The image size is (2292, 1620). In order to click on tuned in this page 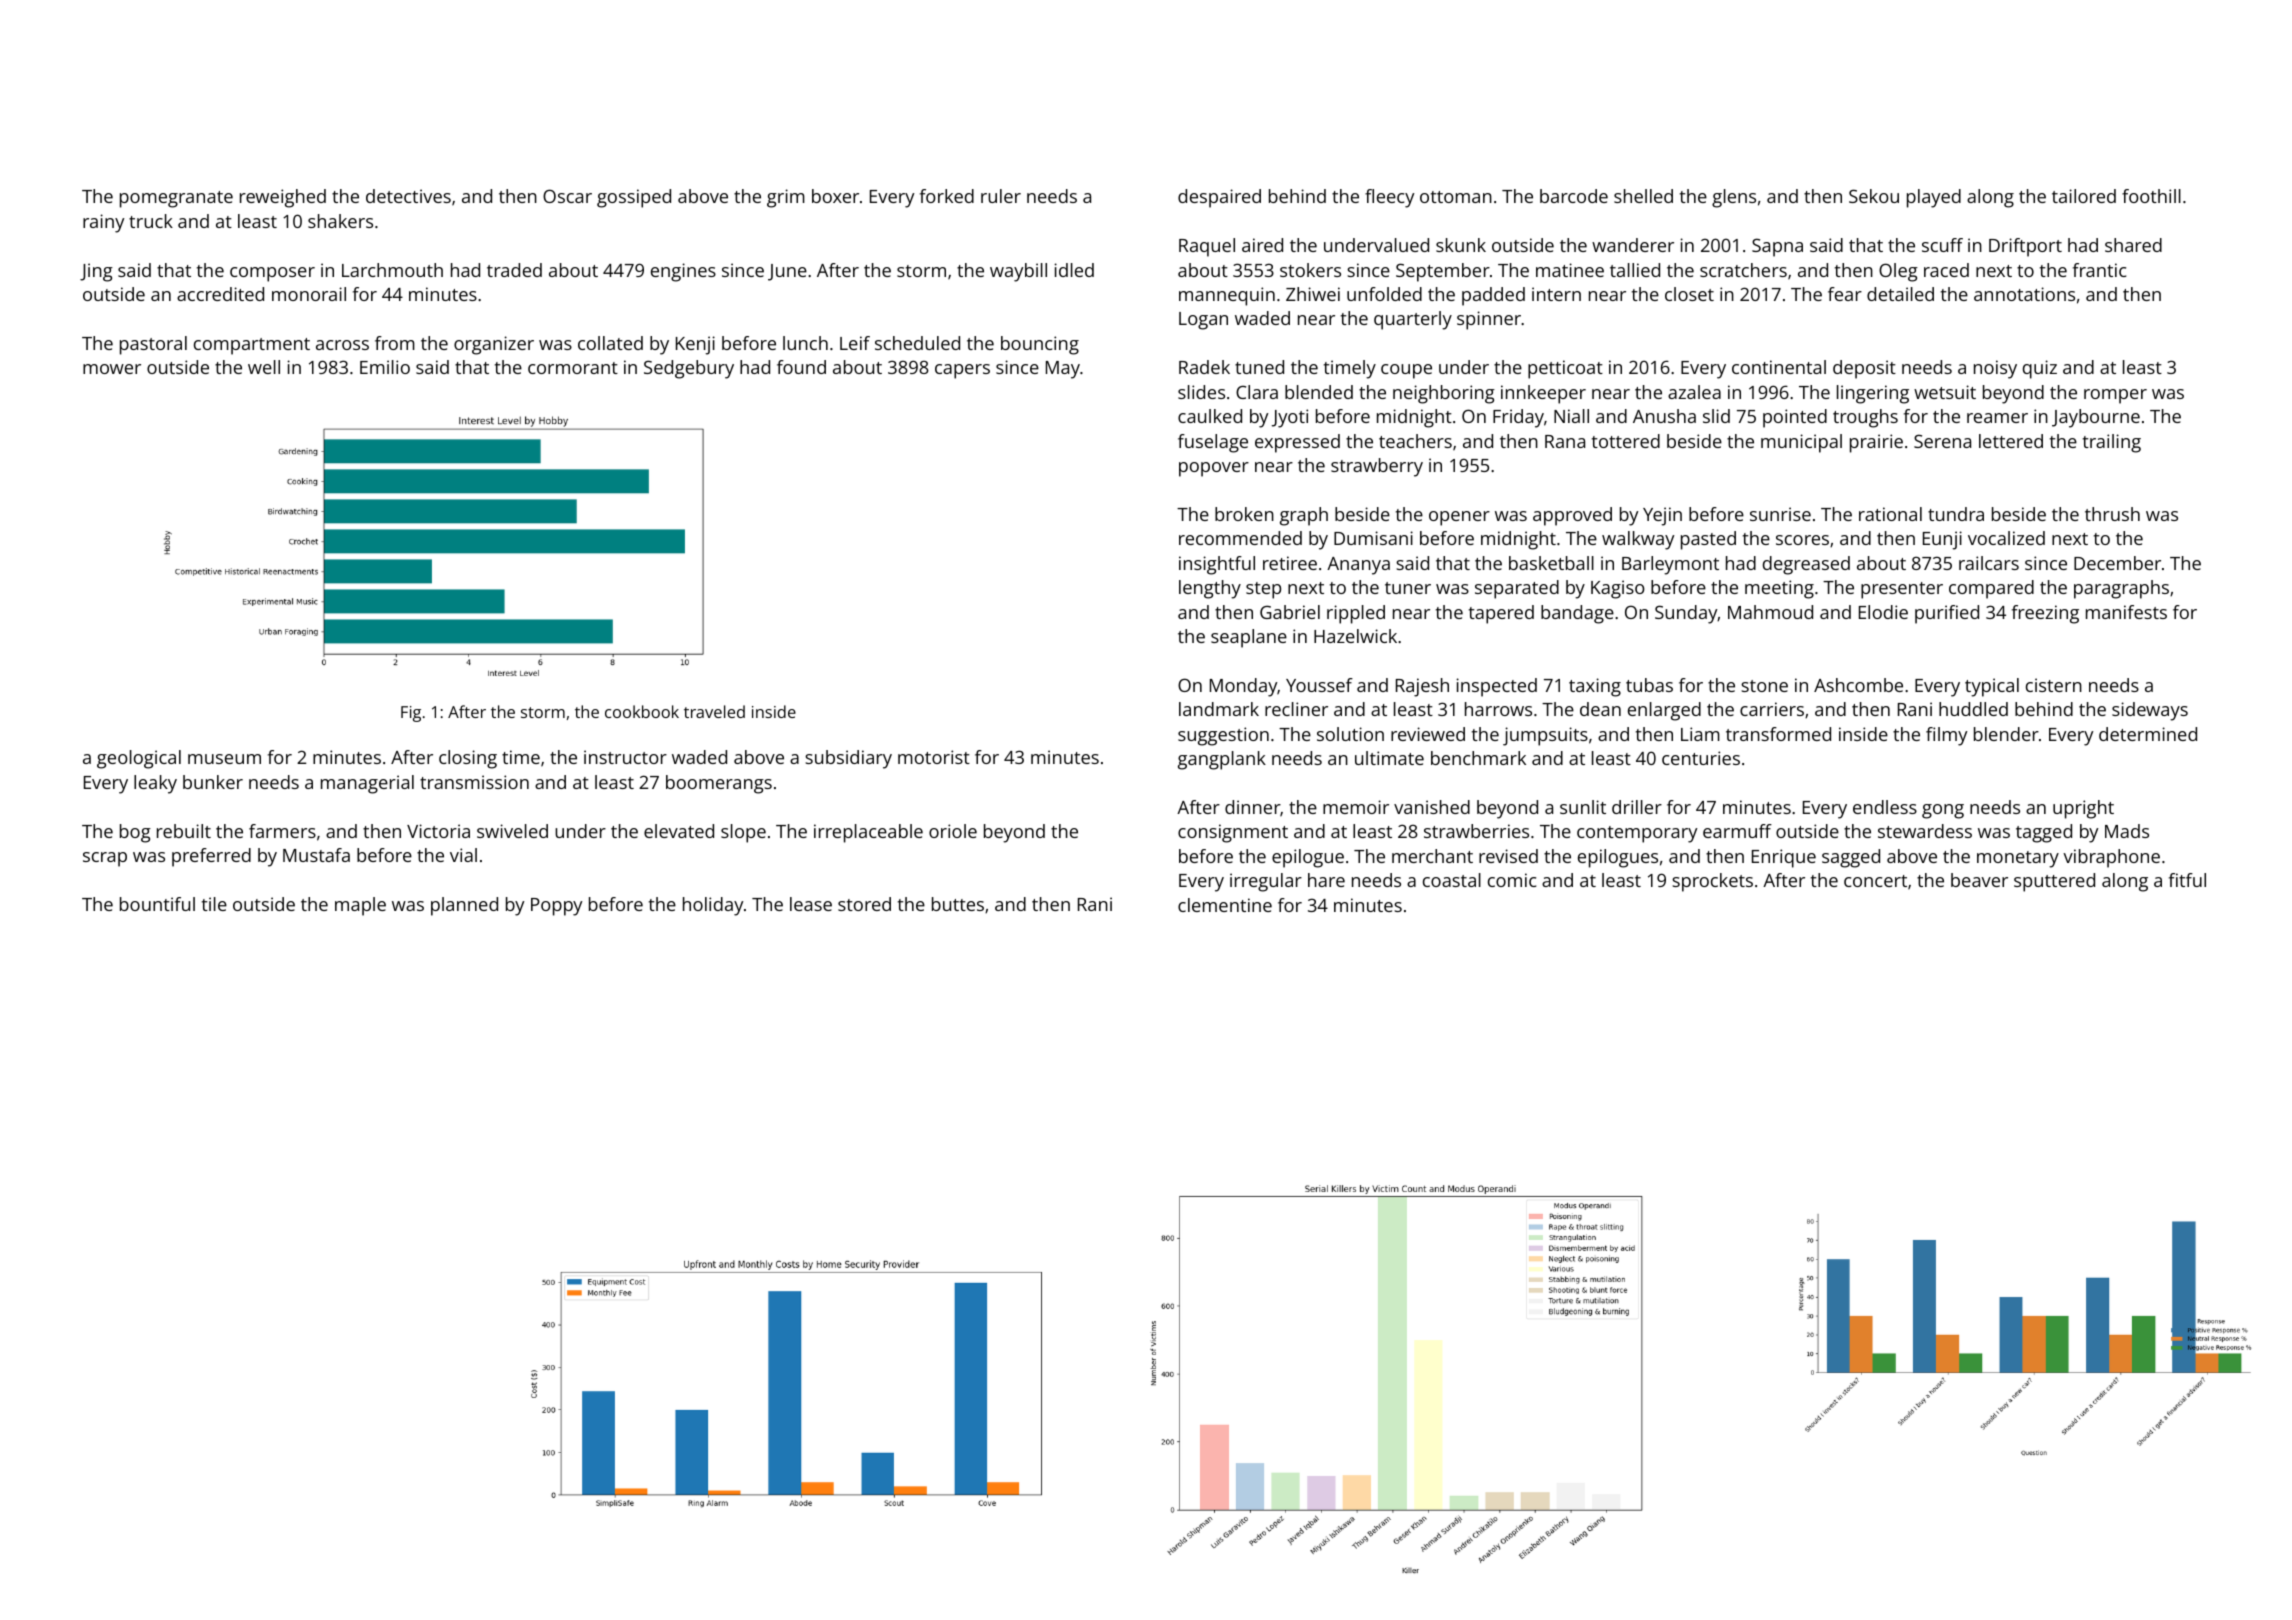, I will do `click(1259, 367)`.
